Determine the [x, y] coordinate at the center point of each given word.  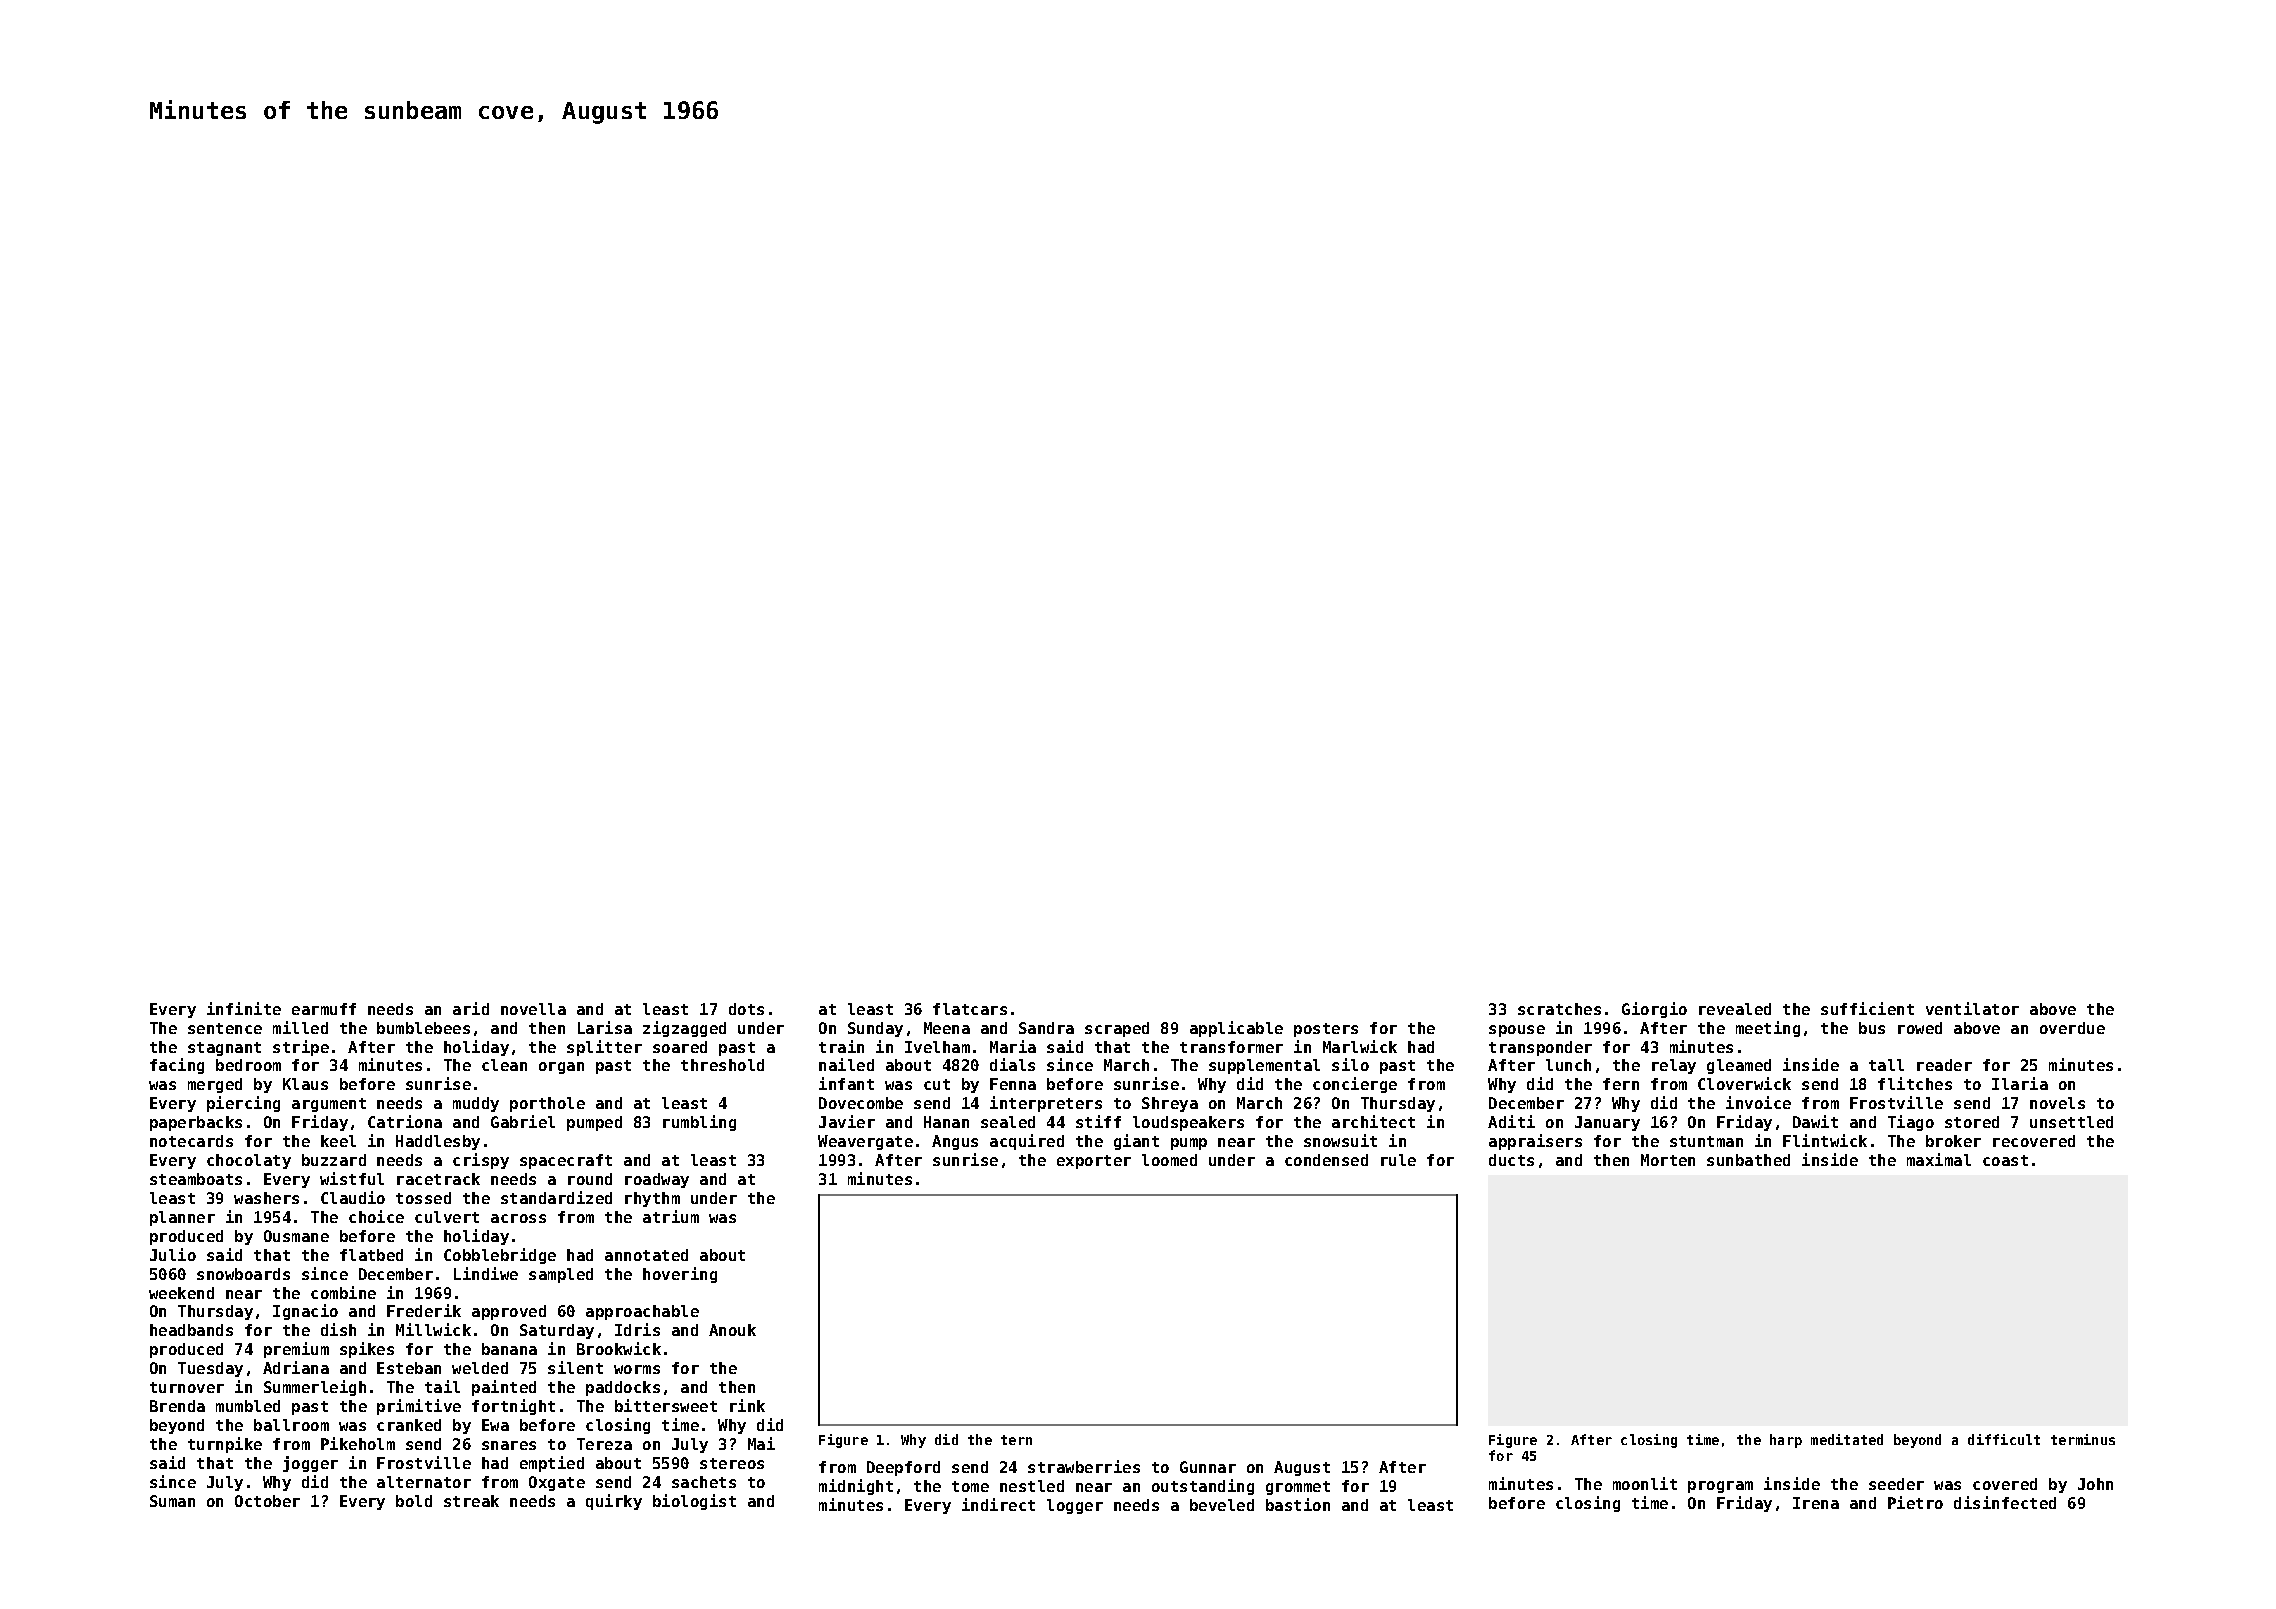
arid [471, 1008]
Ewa [495, 1425]
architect [1373, 1121]
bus [1872, 1028]
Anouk [732, 1330]
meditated [1847, 1439]
